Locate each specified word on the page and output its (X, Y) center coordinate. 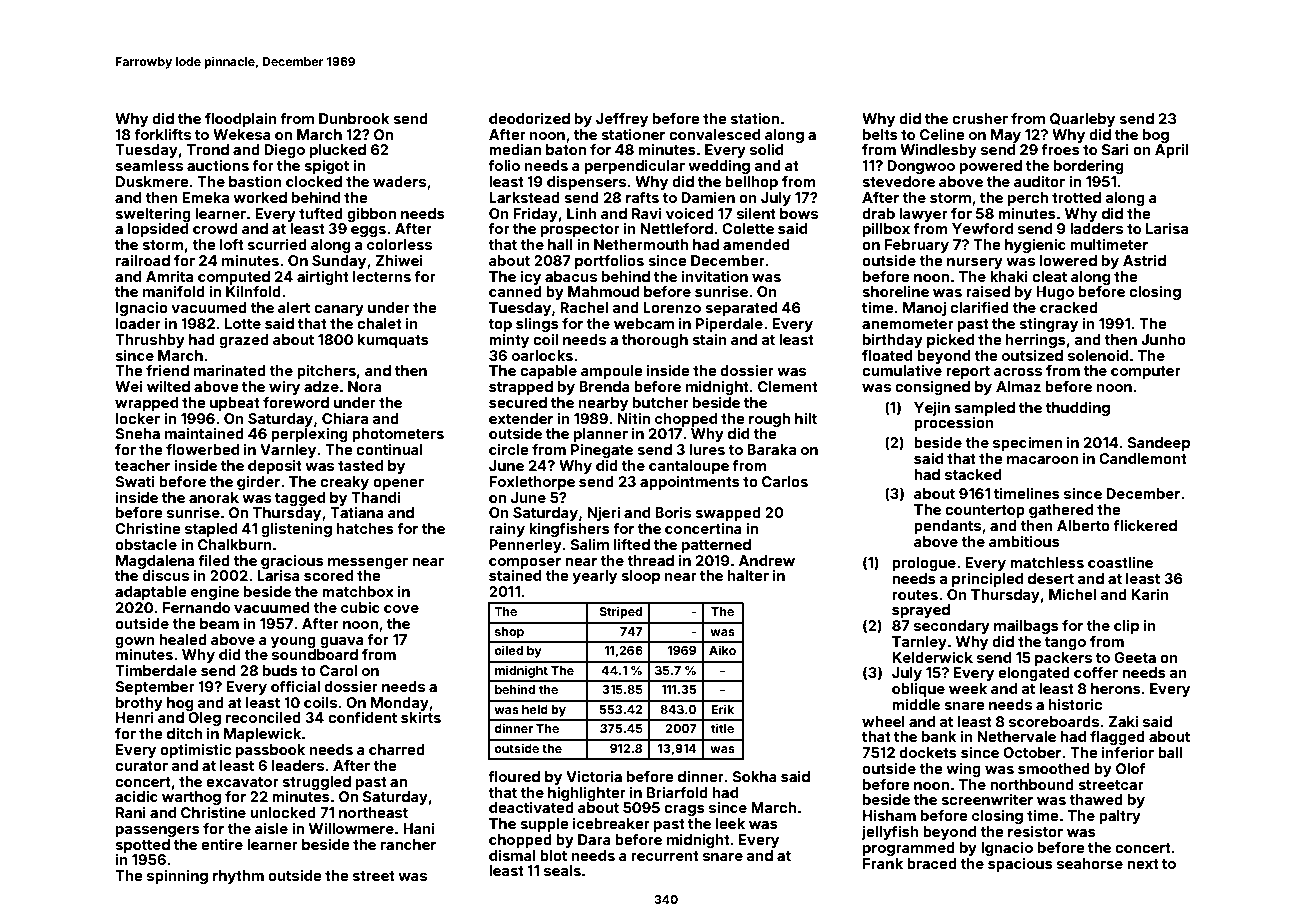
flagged (1117, 738)
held (535, 709)
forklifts (162, 134)
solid (766, 149)
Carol (338, 670)
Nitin (634, 418)
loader (138, 323)
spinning (177, 877)
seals (562, 870)
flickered (1145, 525)
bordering (1088, 167)
